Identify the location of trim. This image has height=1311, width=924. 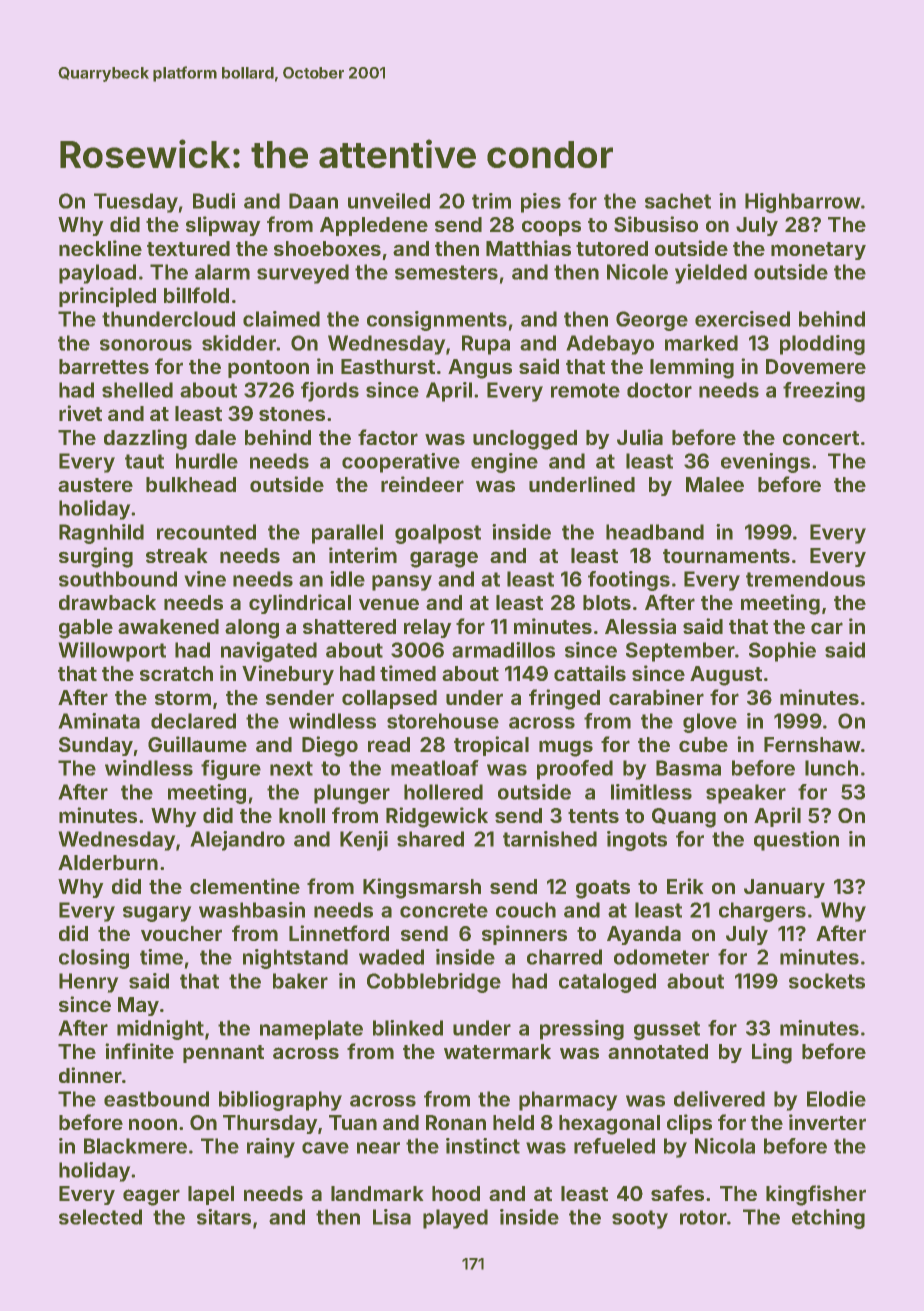
(491, 201).
